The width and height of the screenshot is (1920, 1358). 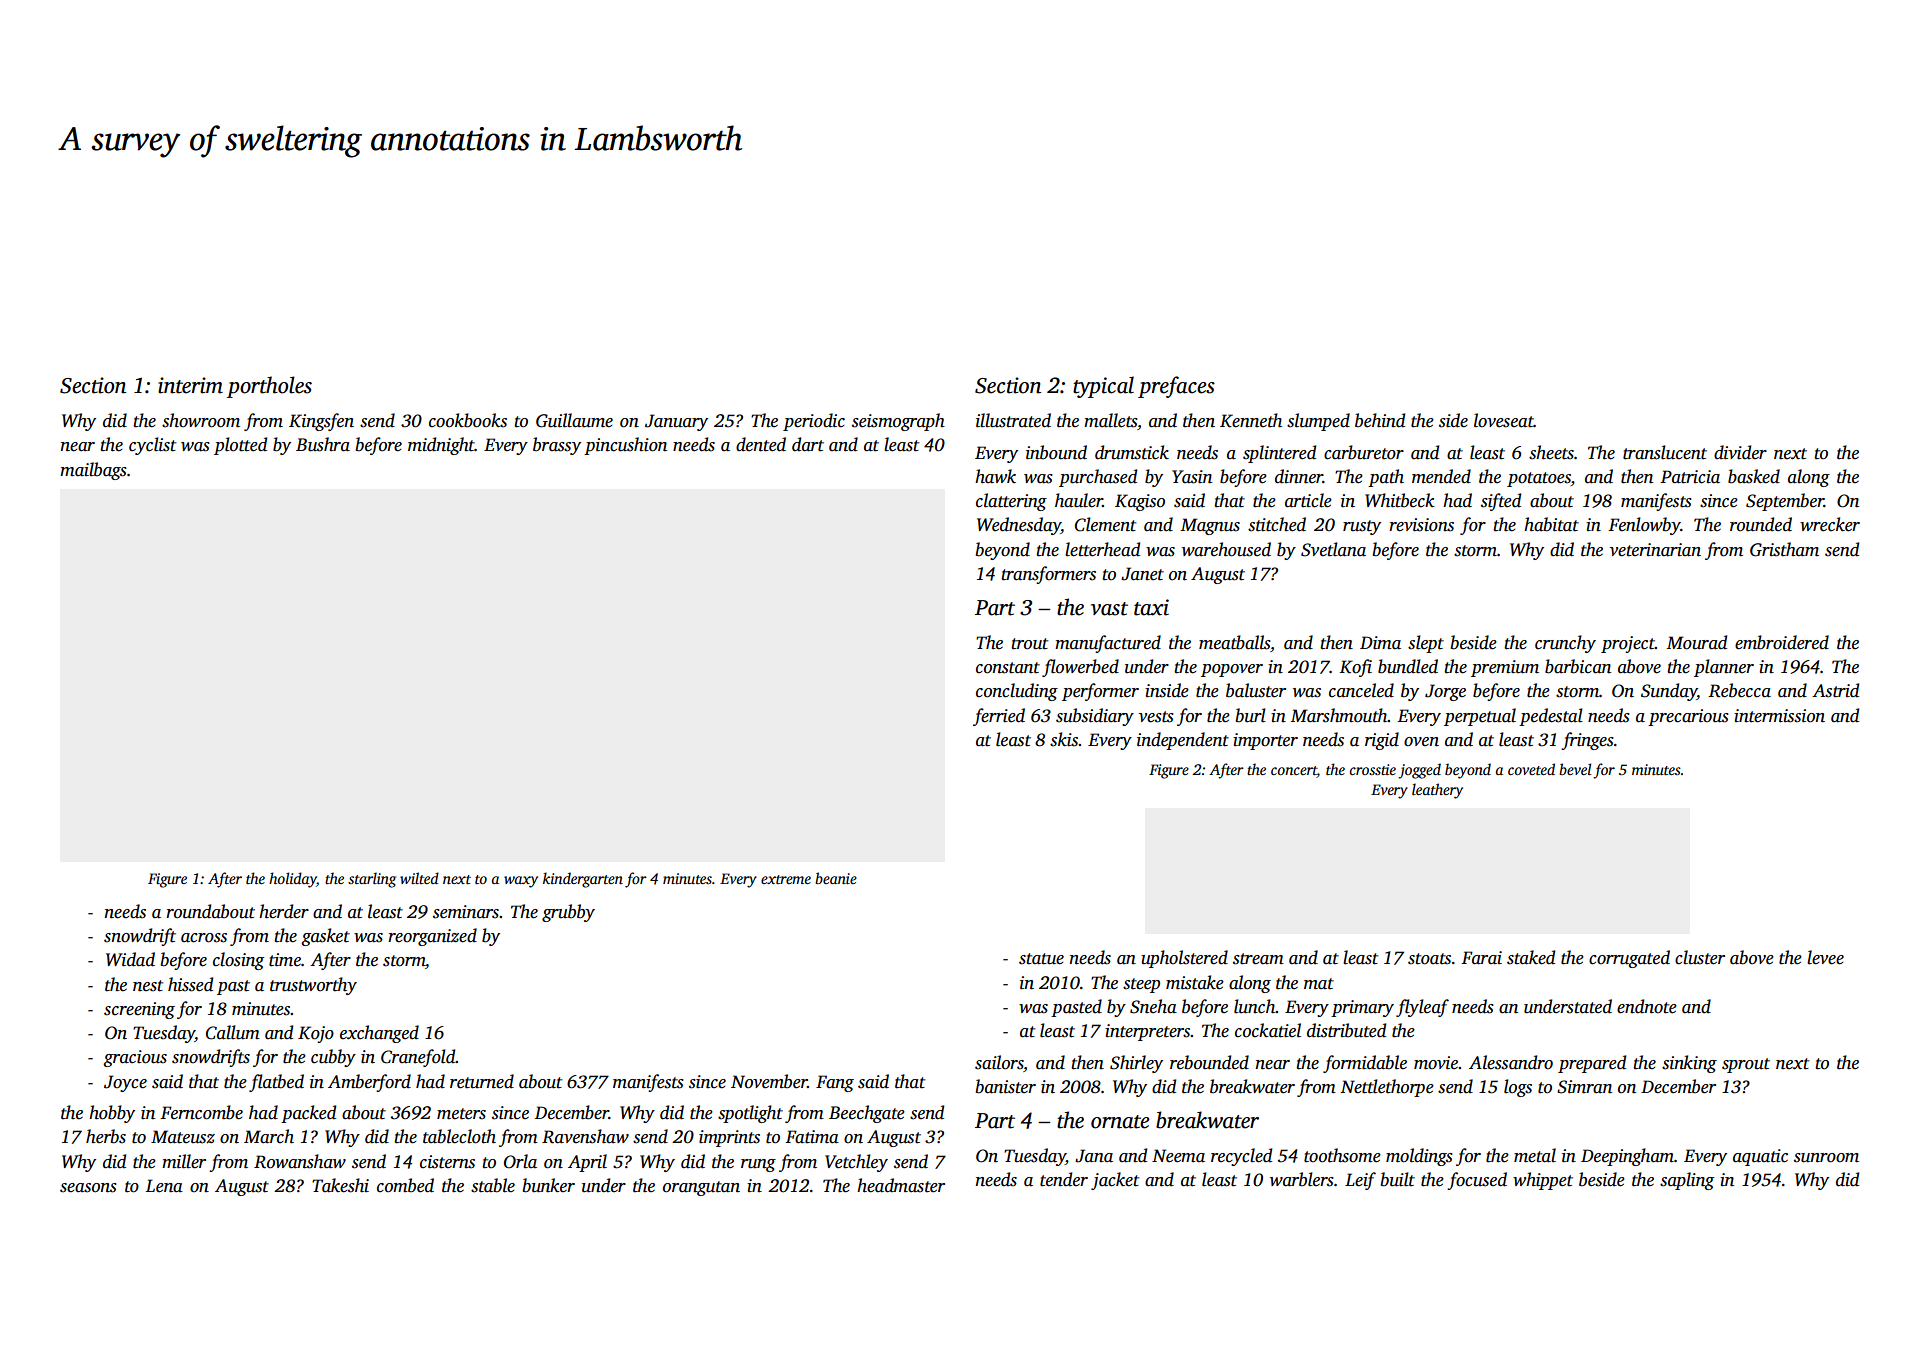 What do you see at coordinates (1825, 957) in the screenshot?
I see `levee` at bounding box center [1825, 957].
